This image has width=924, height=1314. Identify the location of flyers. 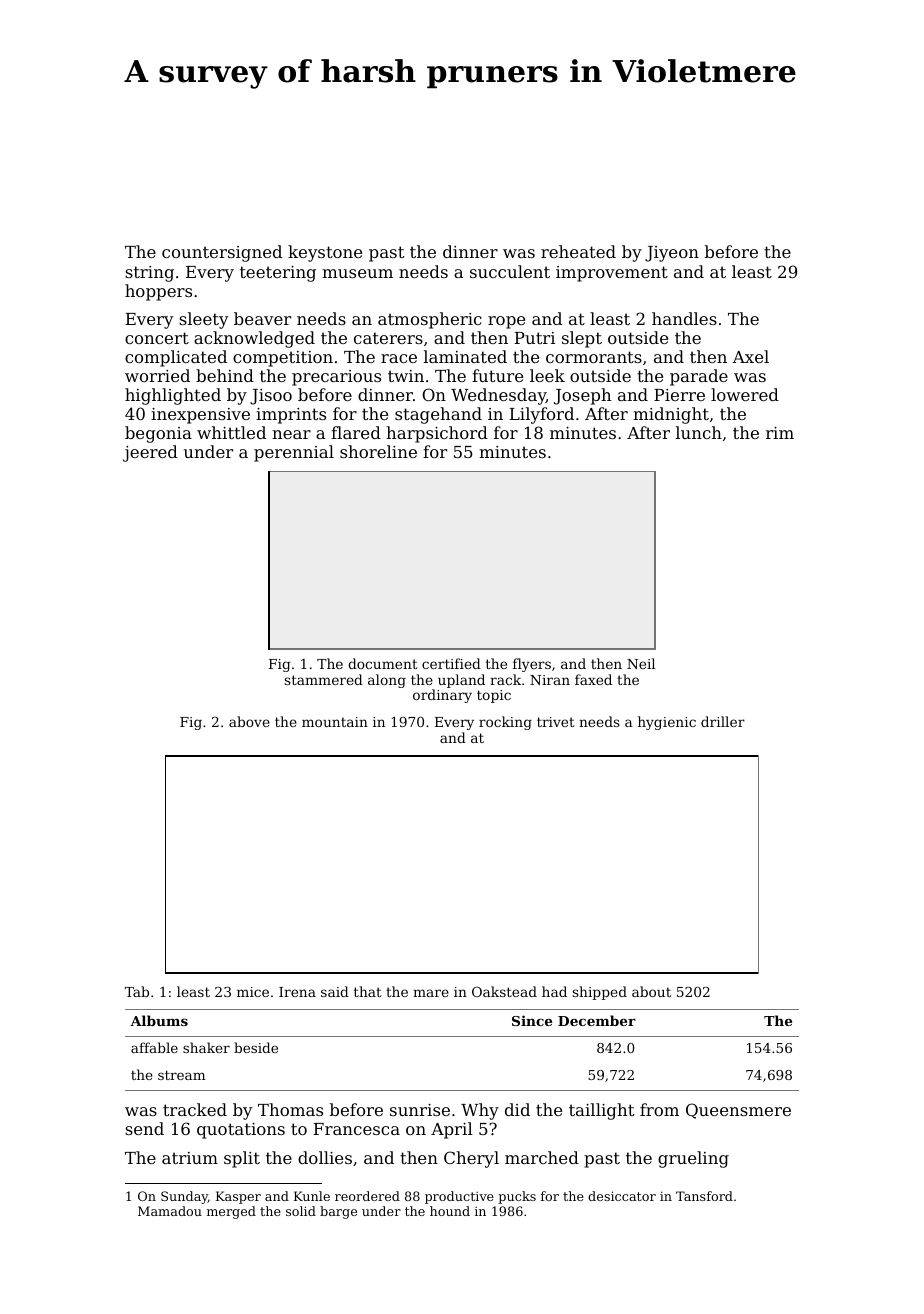
(532, 665).
